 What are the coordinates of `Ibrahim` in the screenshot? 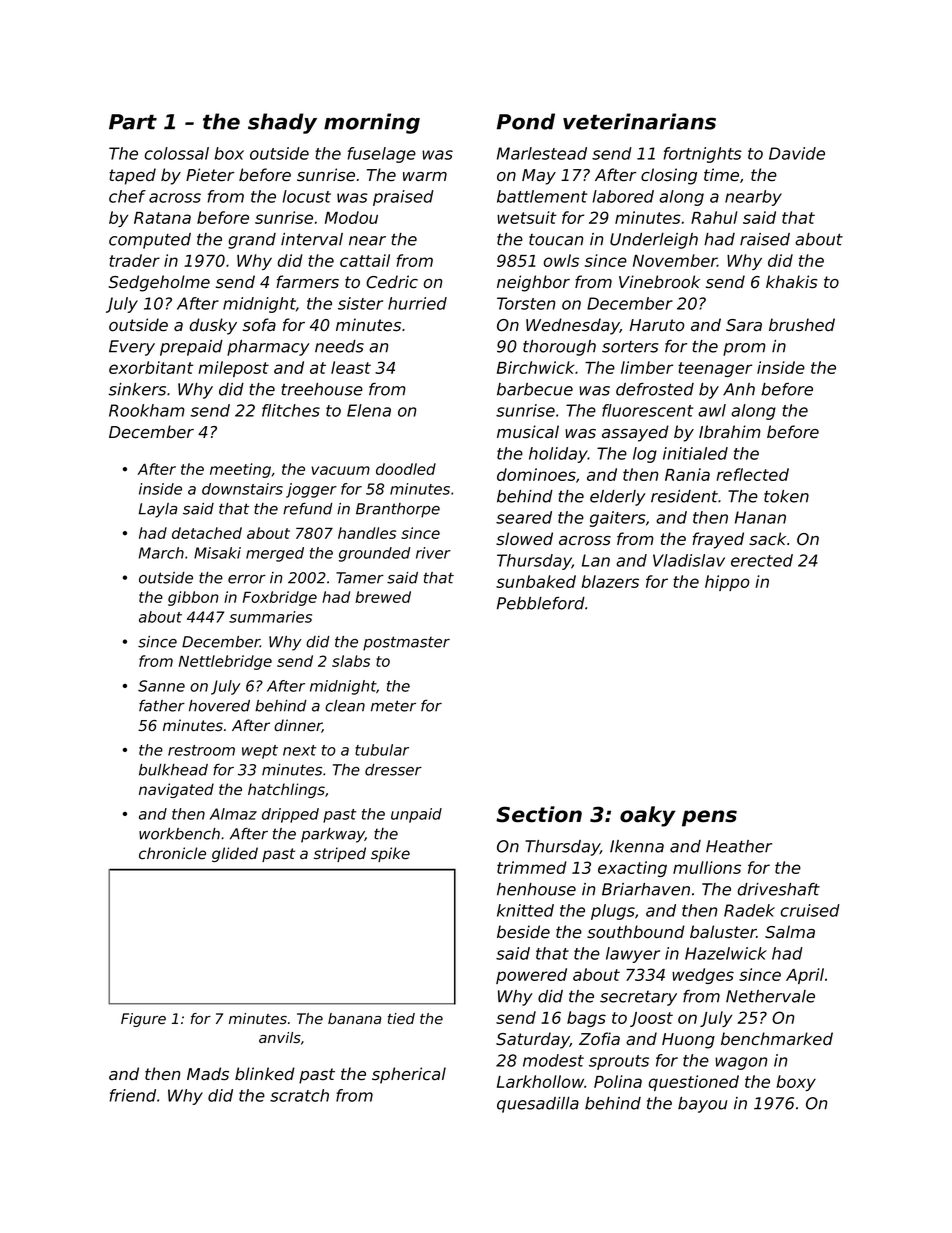 It's located at (730, 432).
